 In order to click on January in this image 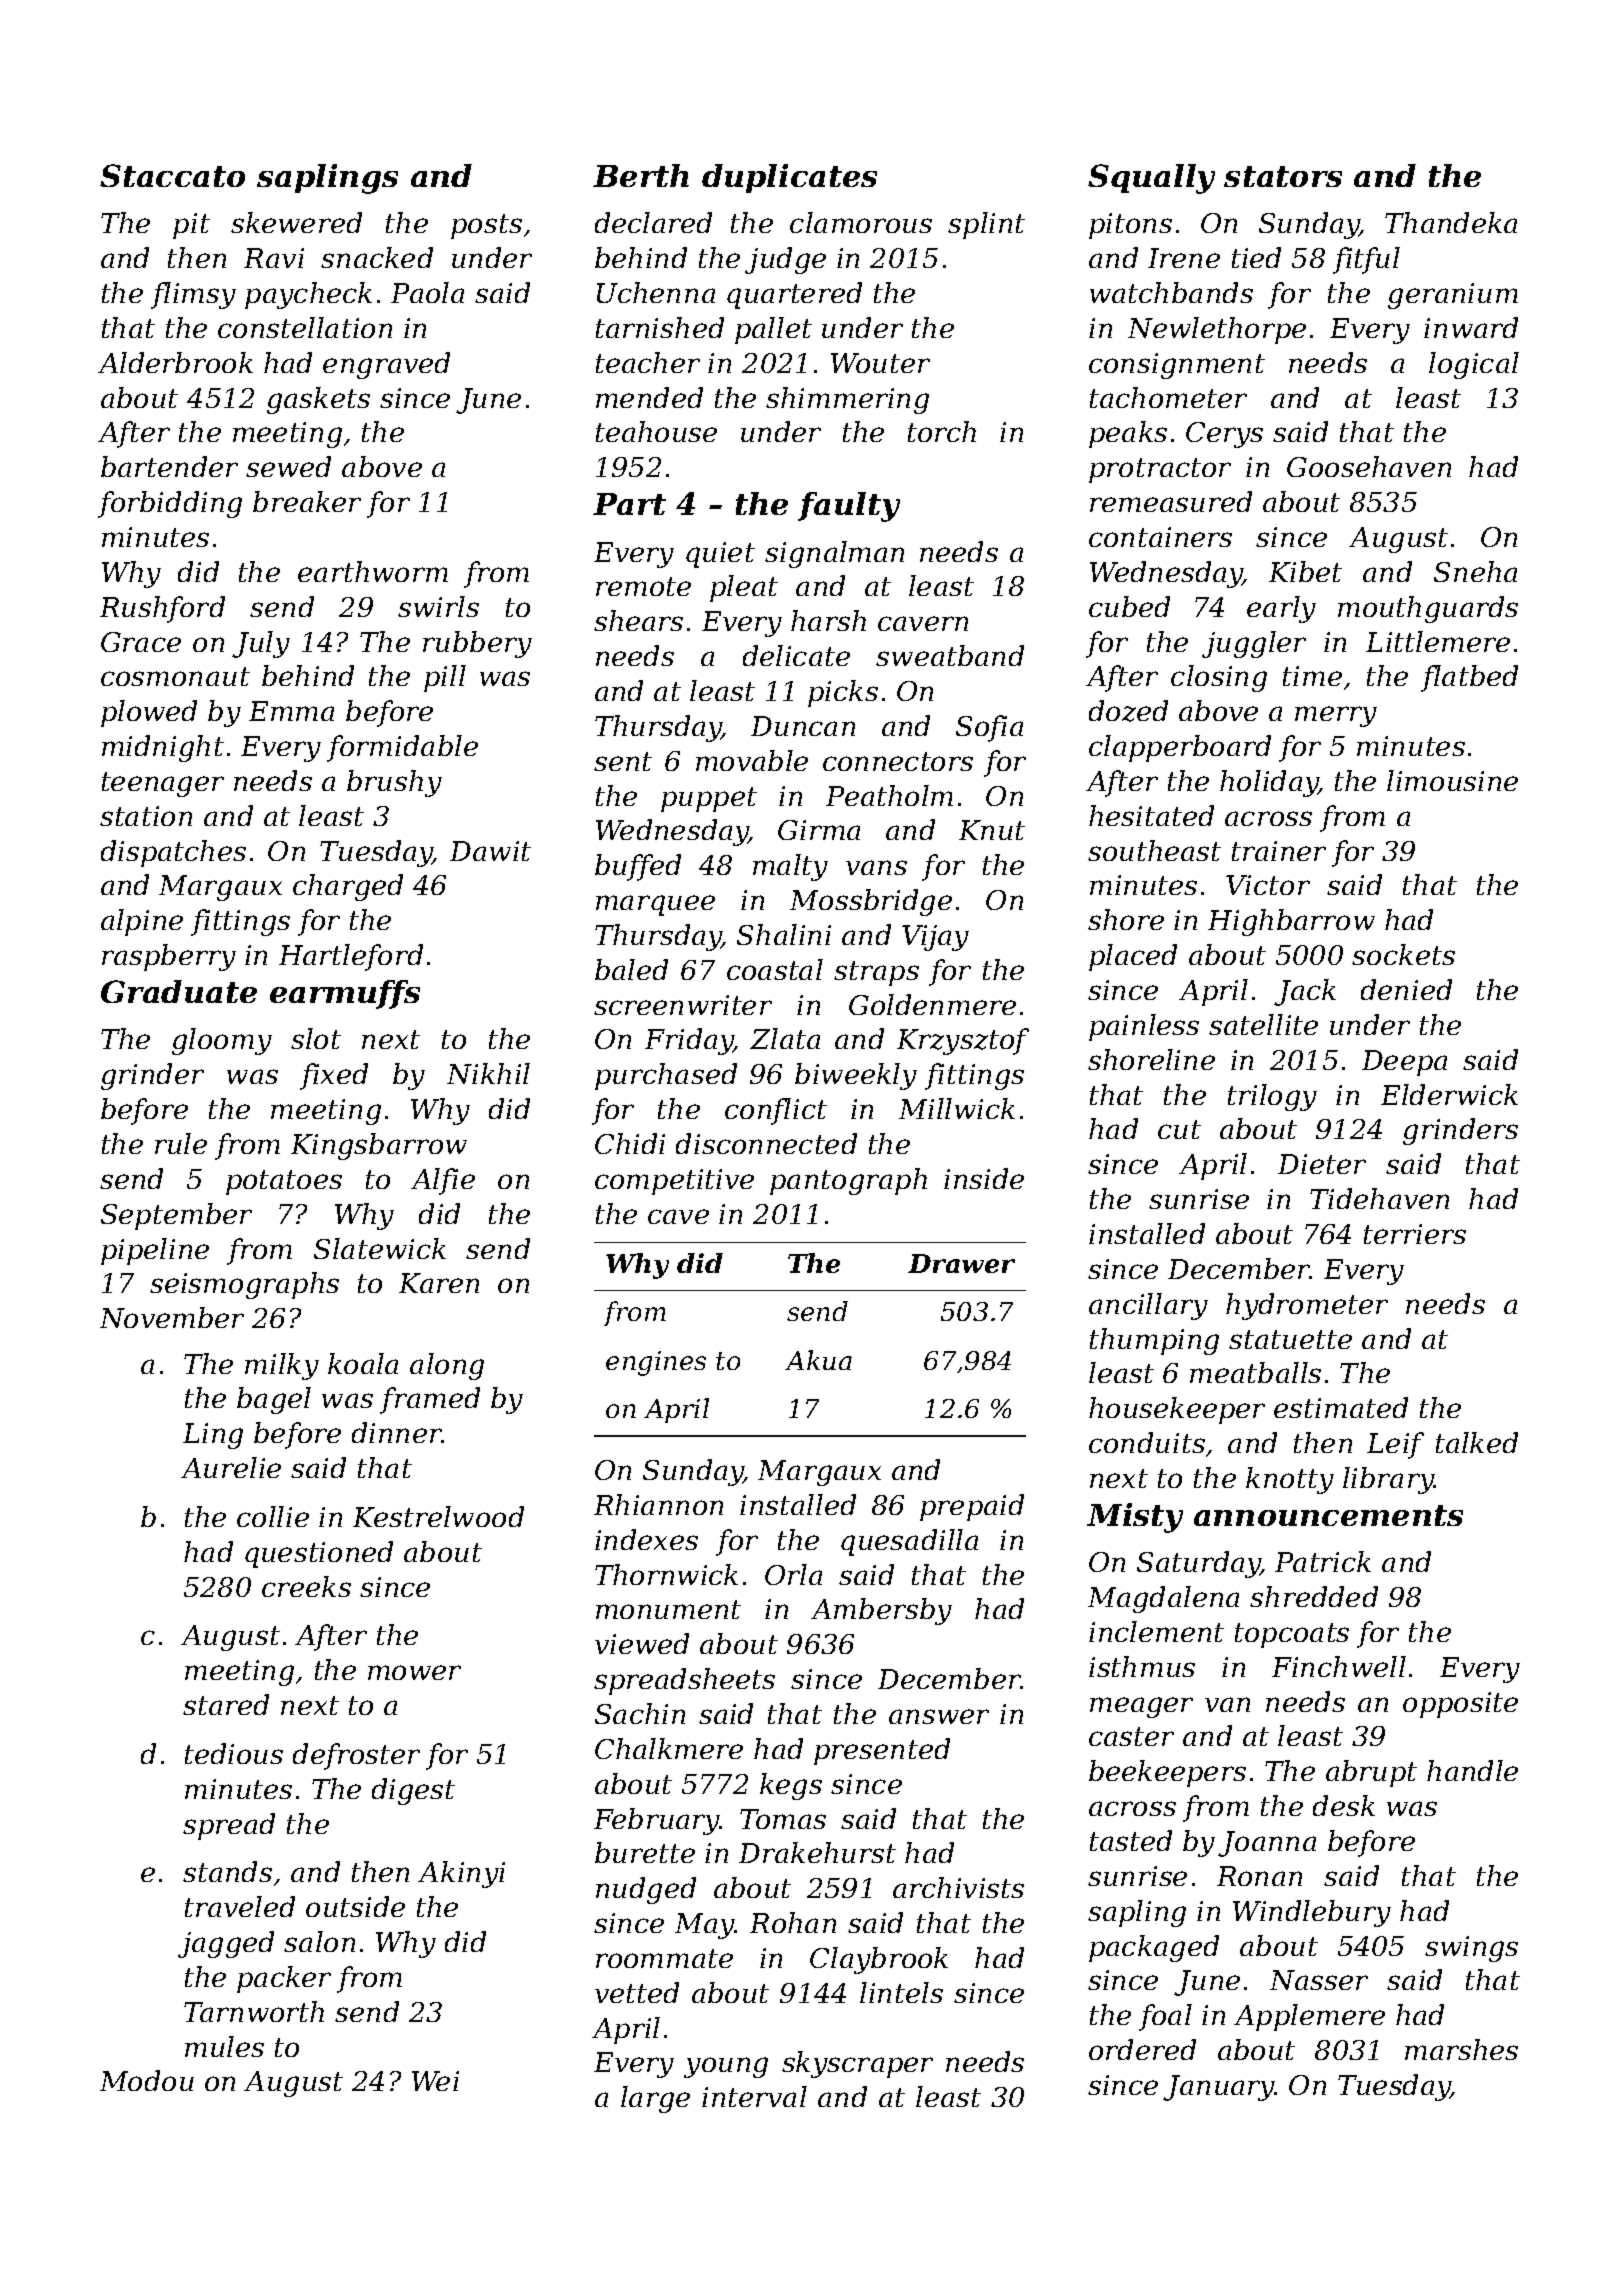, I will do `click(1219, 2088)`.
